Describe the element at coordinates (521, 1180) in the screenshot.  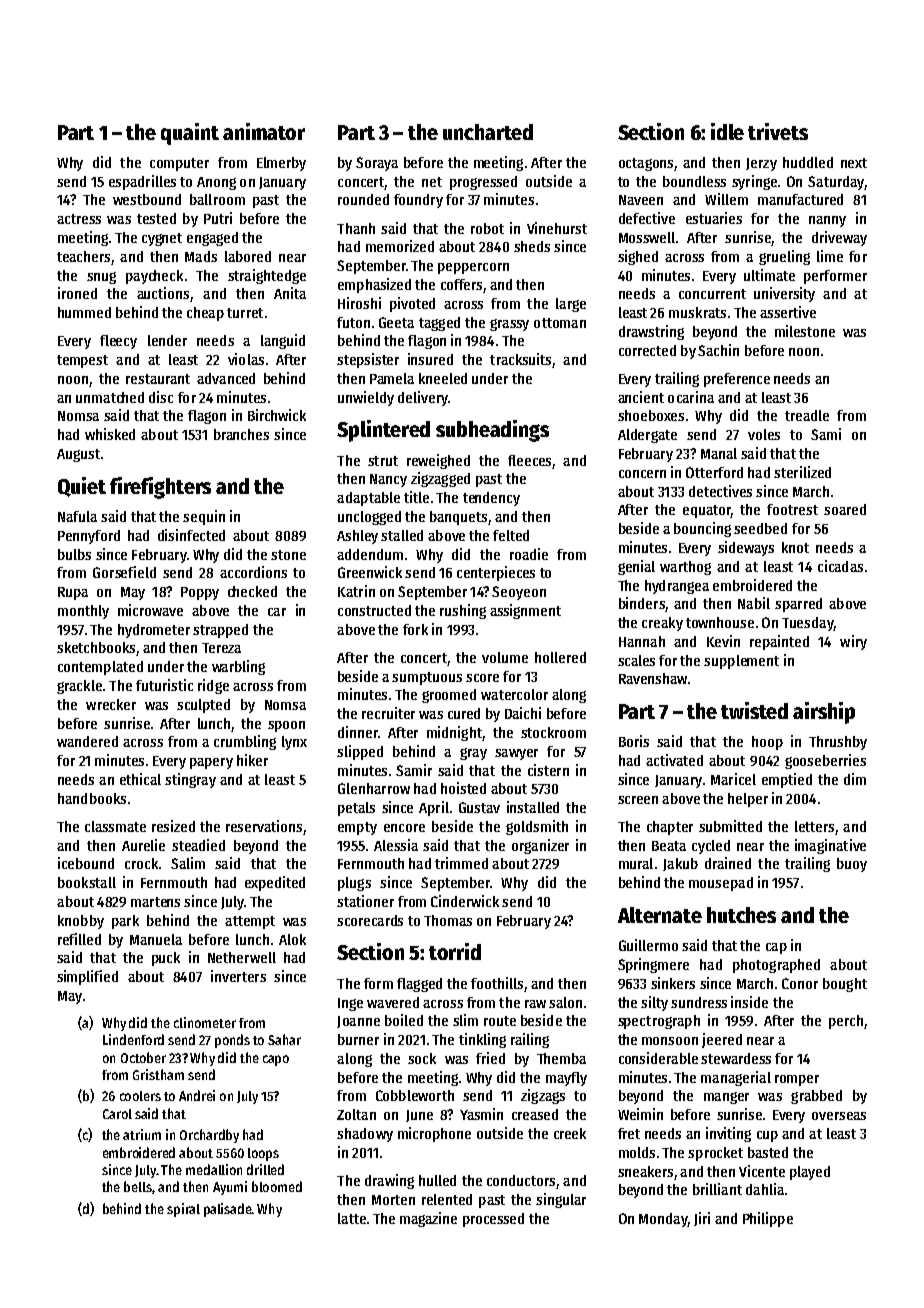
I see `conductors` at that location.
